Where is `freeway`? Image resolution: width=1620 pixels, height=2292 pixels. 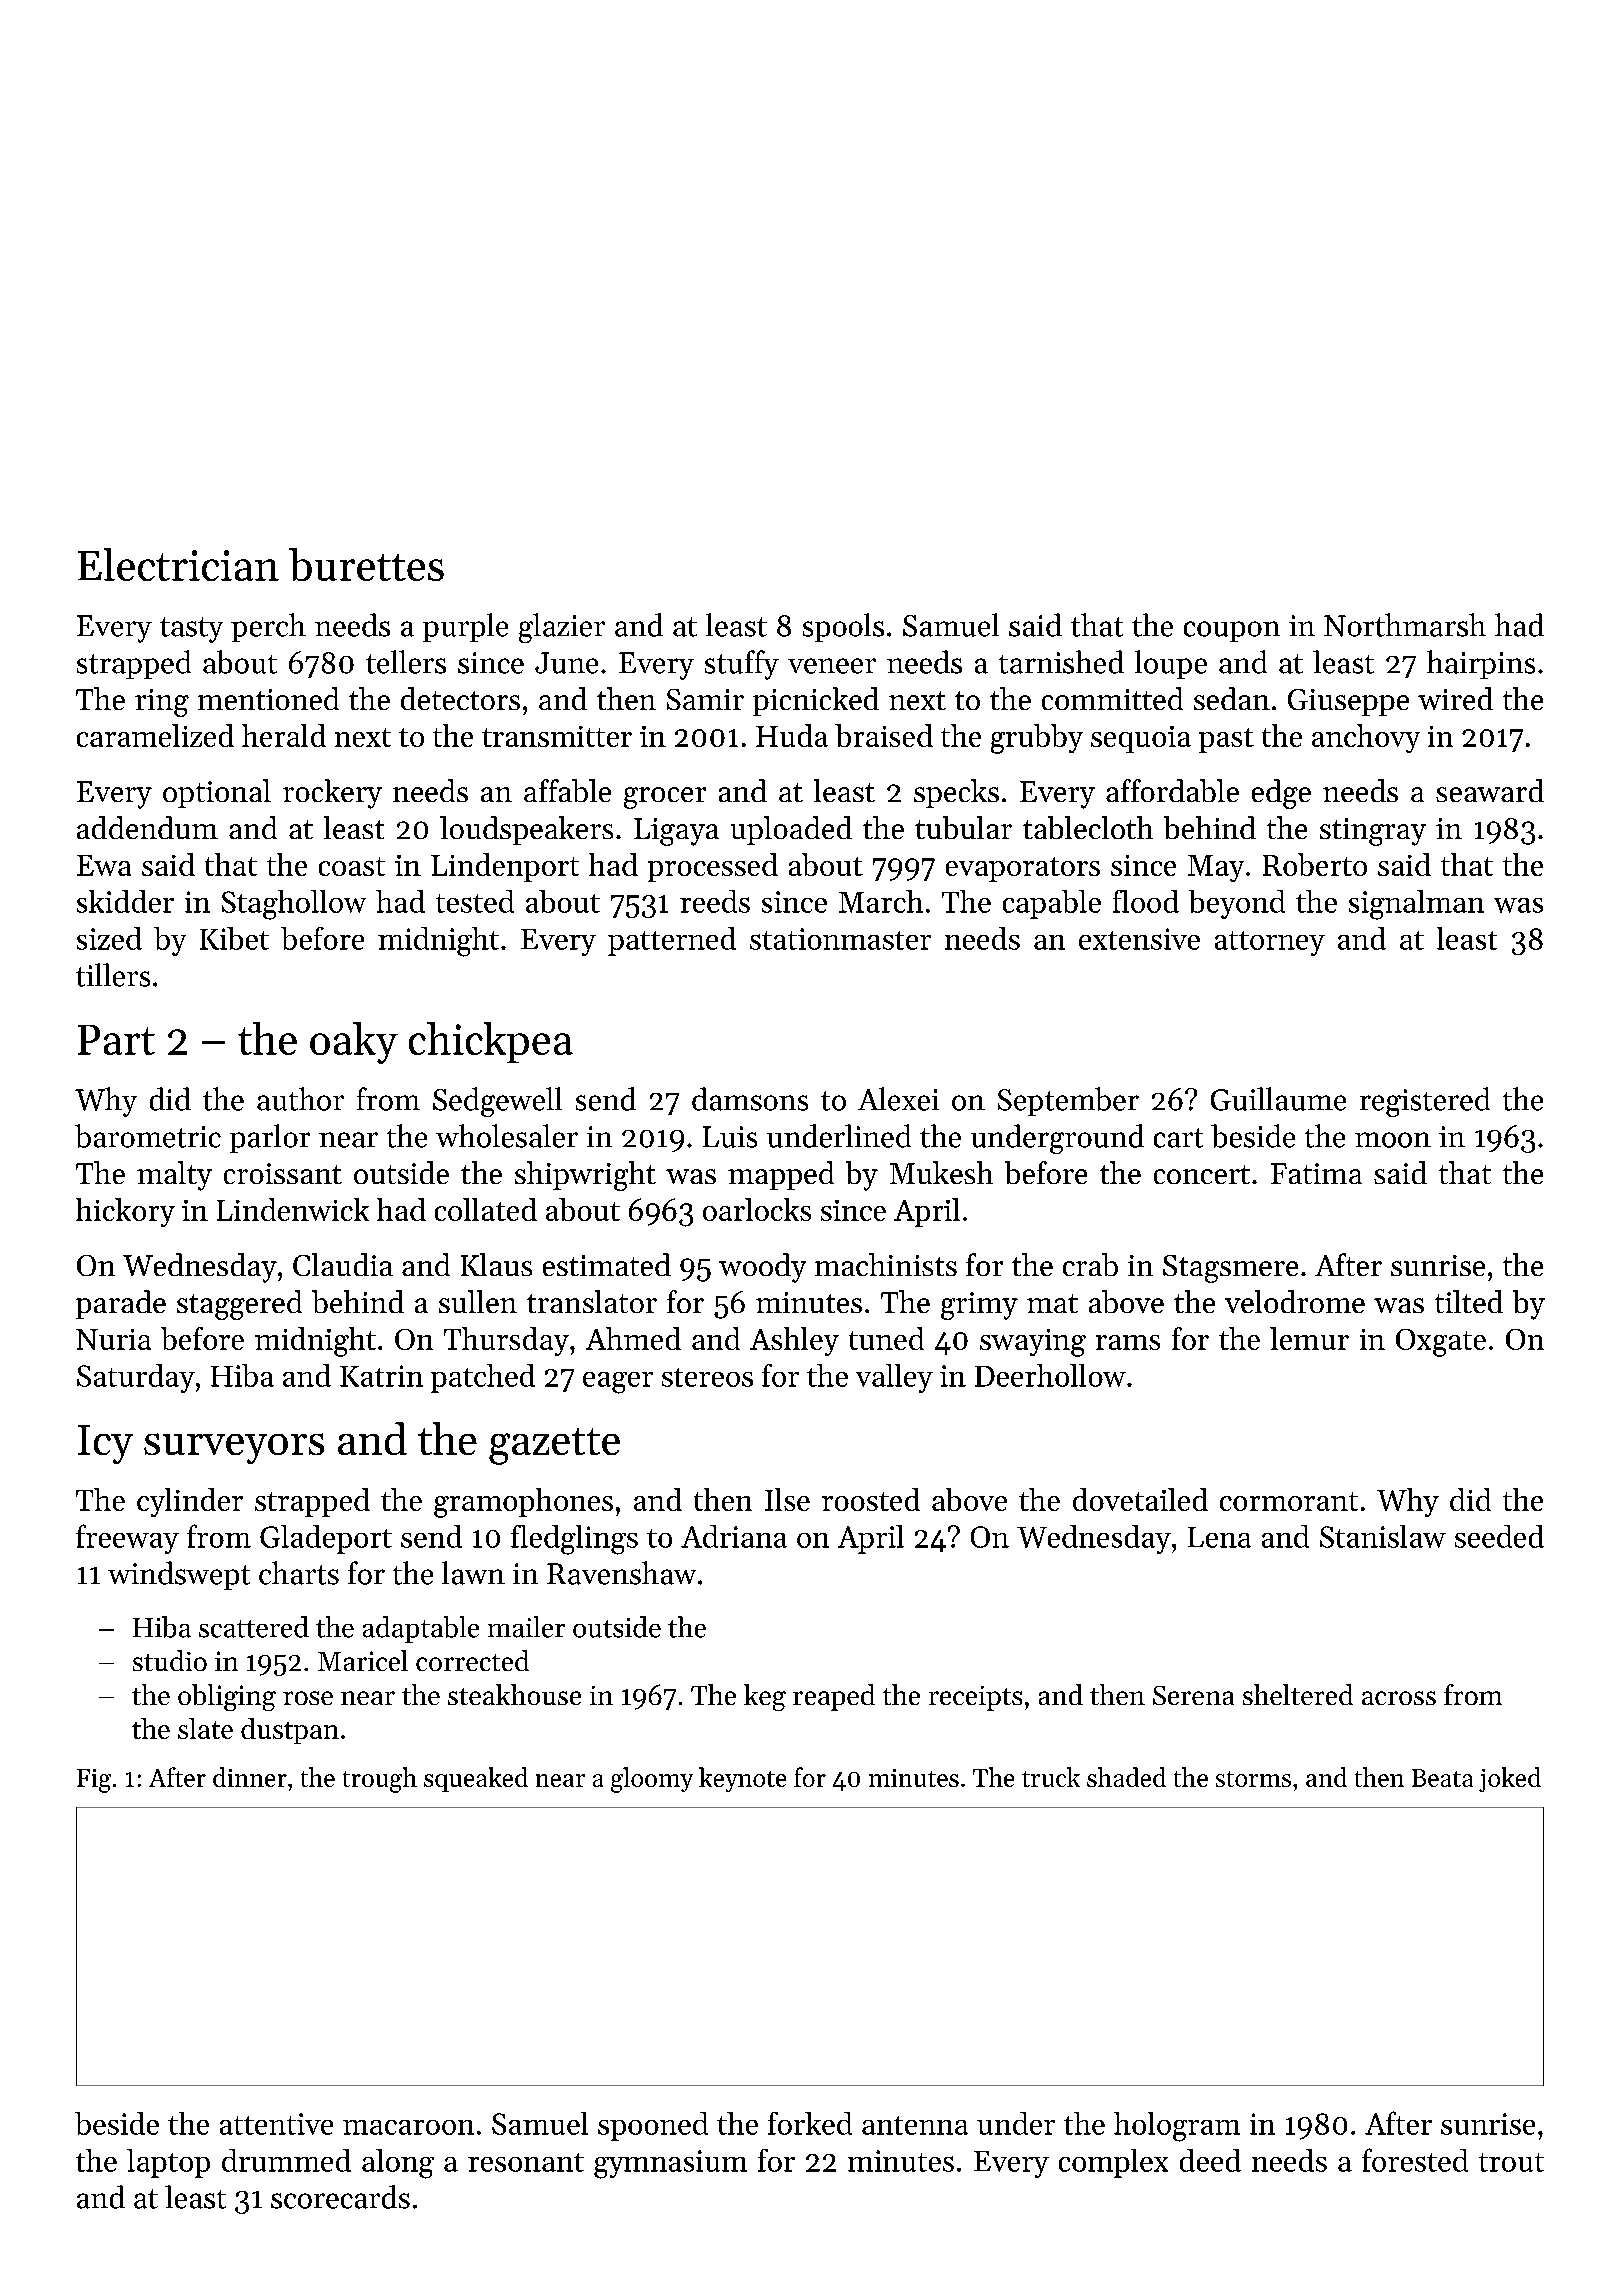
freeway is located at coordinates (127, 1539).
